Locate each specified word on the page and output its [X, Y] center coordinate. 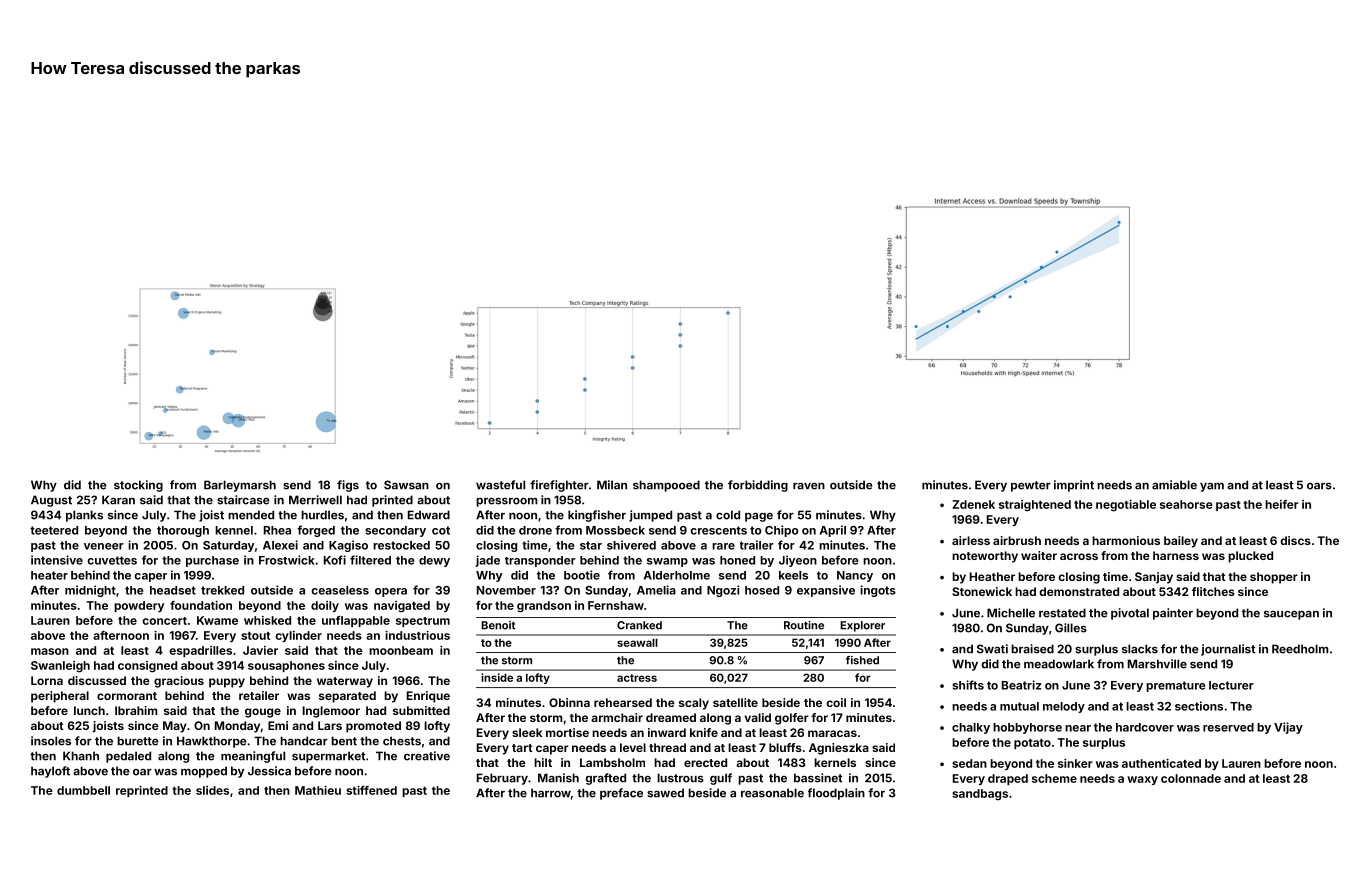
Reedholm [1300, 649]
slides [212, 790]
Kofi [335, 560]
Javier [260, 650]
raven [809, 486]
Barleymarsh [240, 486]
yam [1212, 487]
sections [1199, 706]
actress [637, 678]
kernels [835, 762]
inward [667, 732]
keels [793, 575]
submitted [421, 710]
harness [1176, 555]
